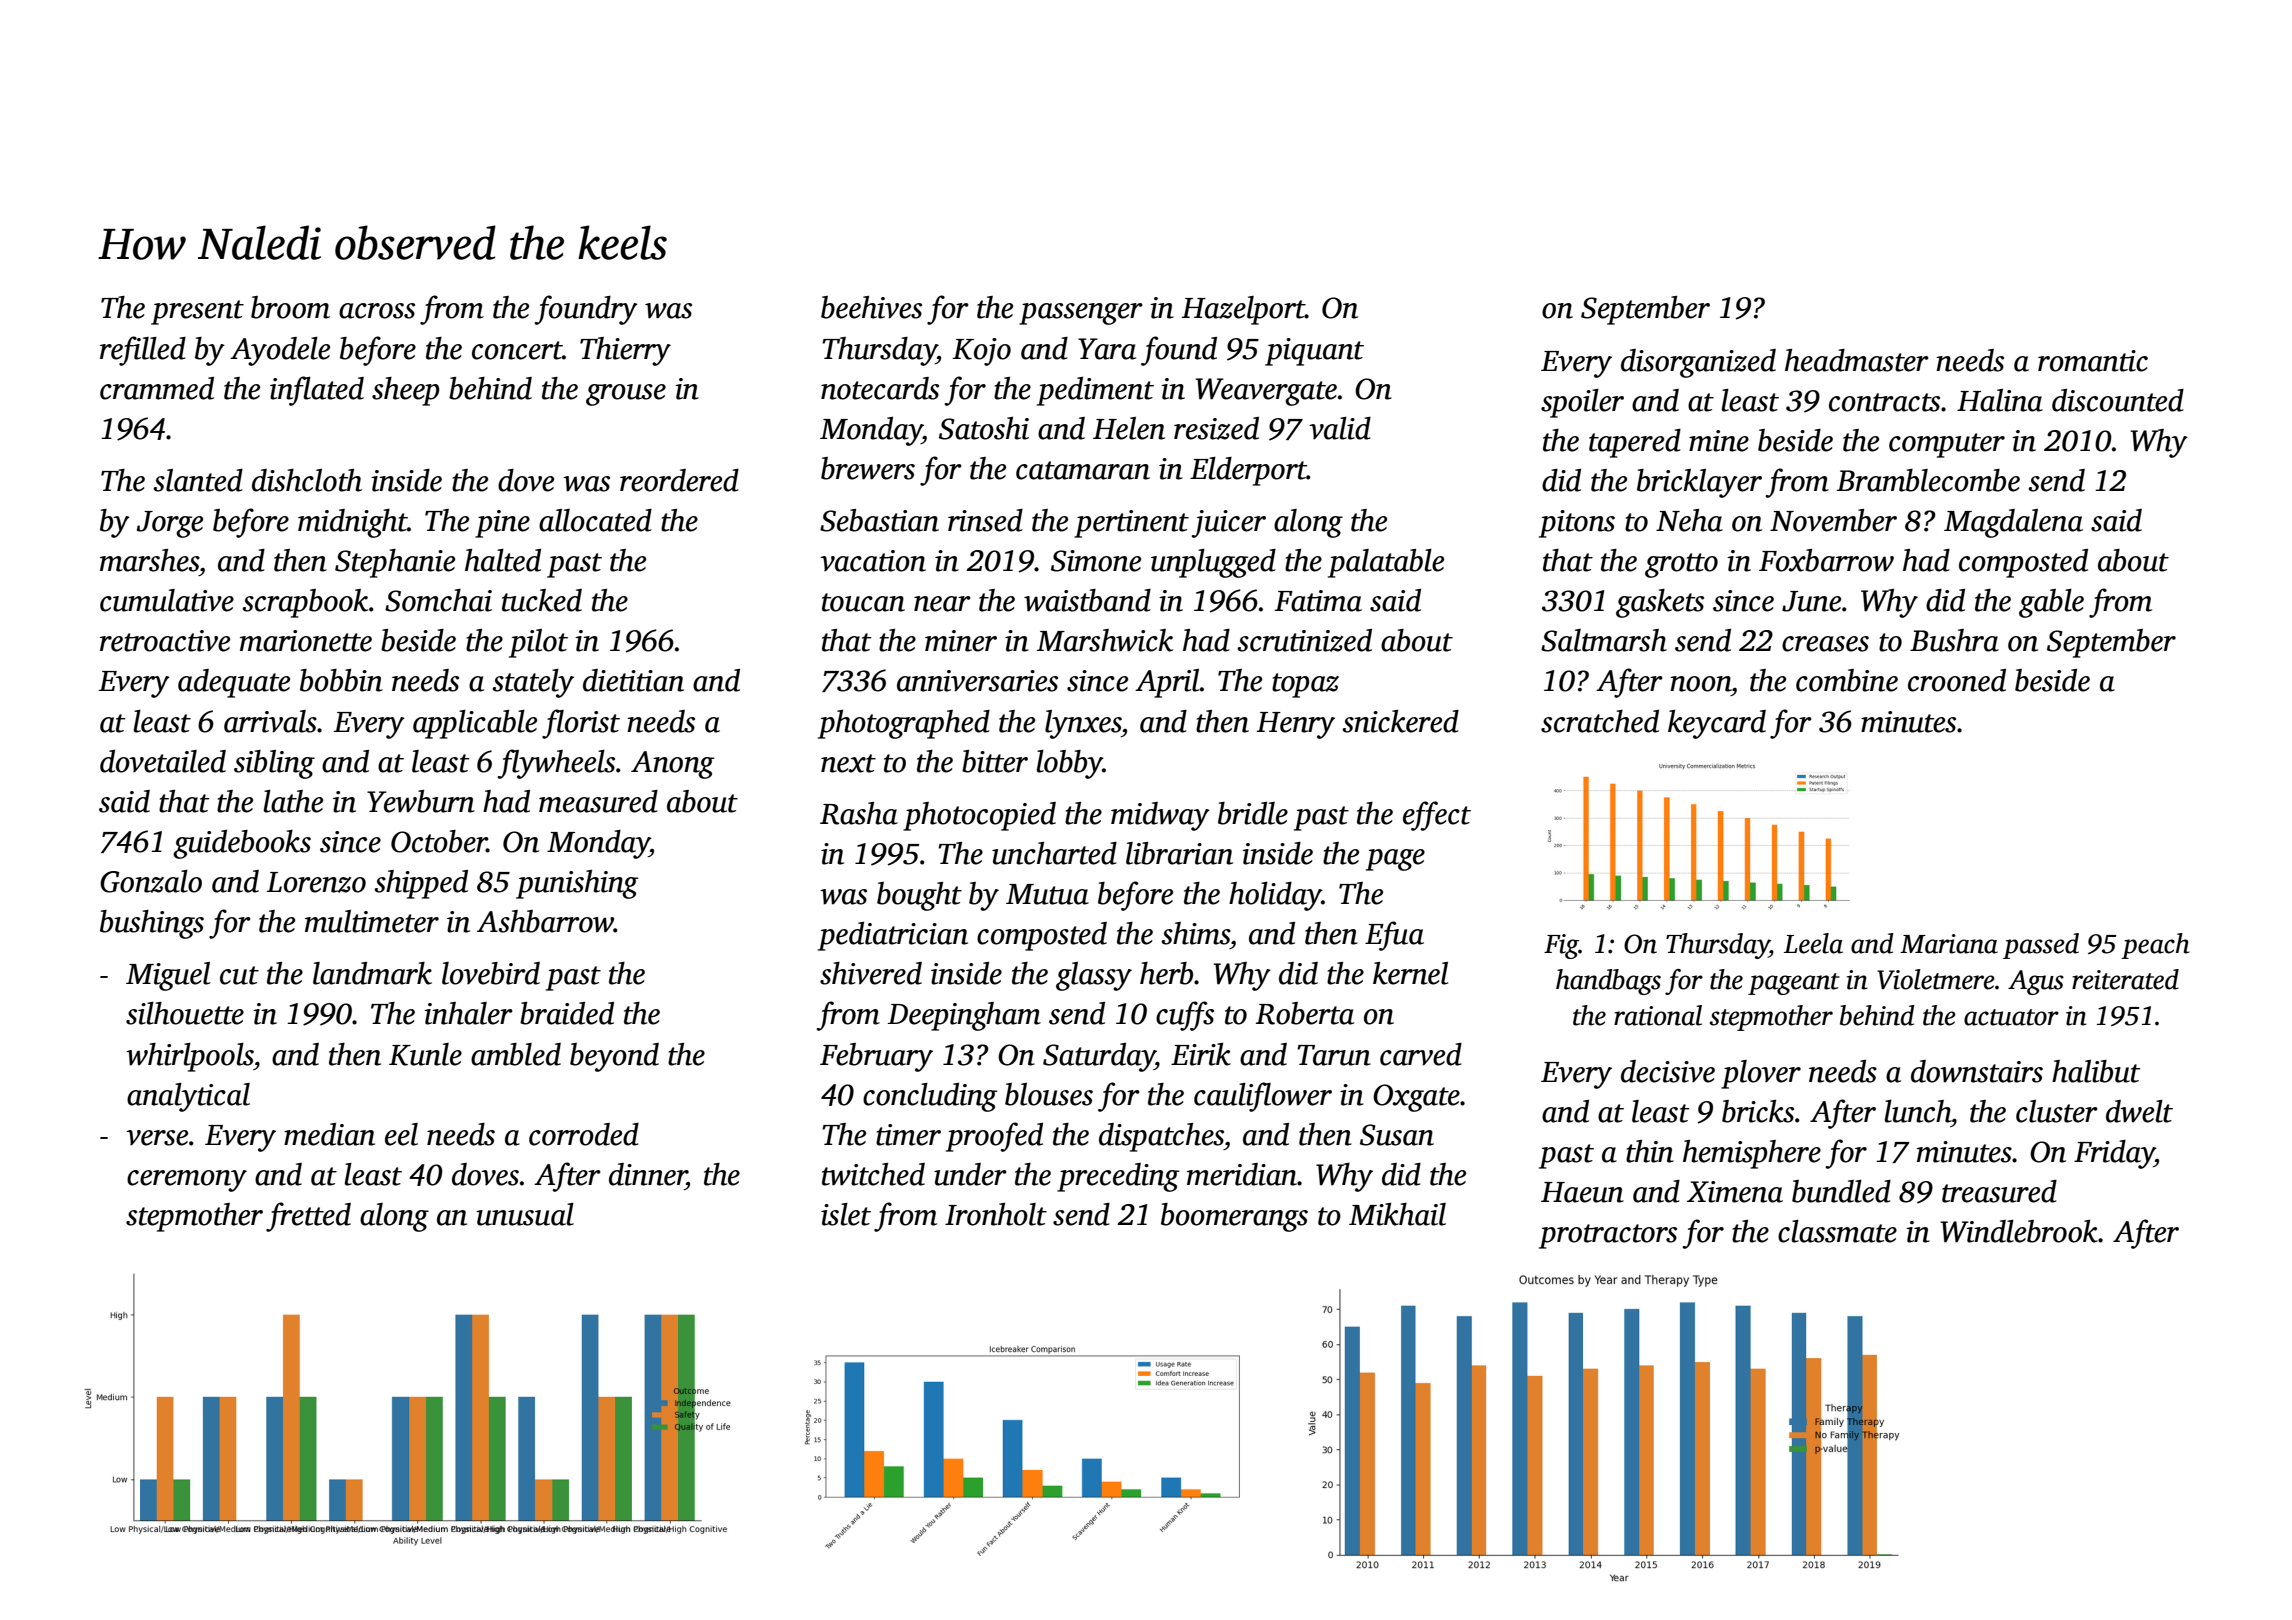 This document has width=2292, height=1620. I want to click on bricklayer, so click(1699, 483).
